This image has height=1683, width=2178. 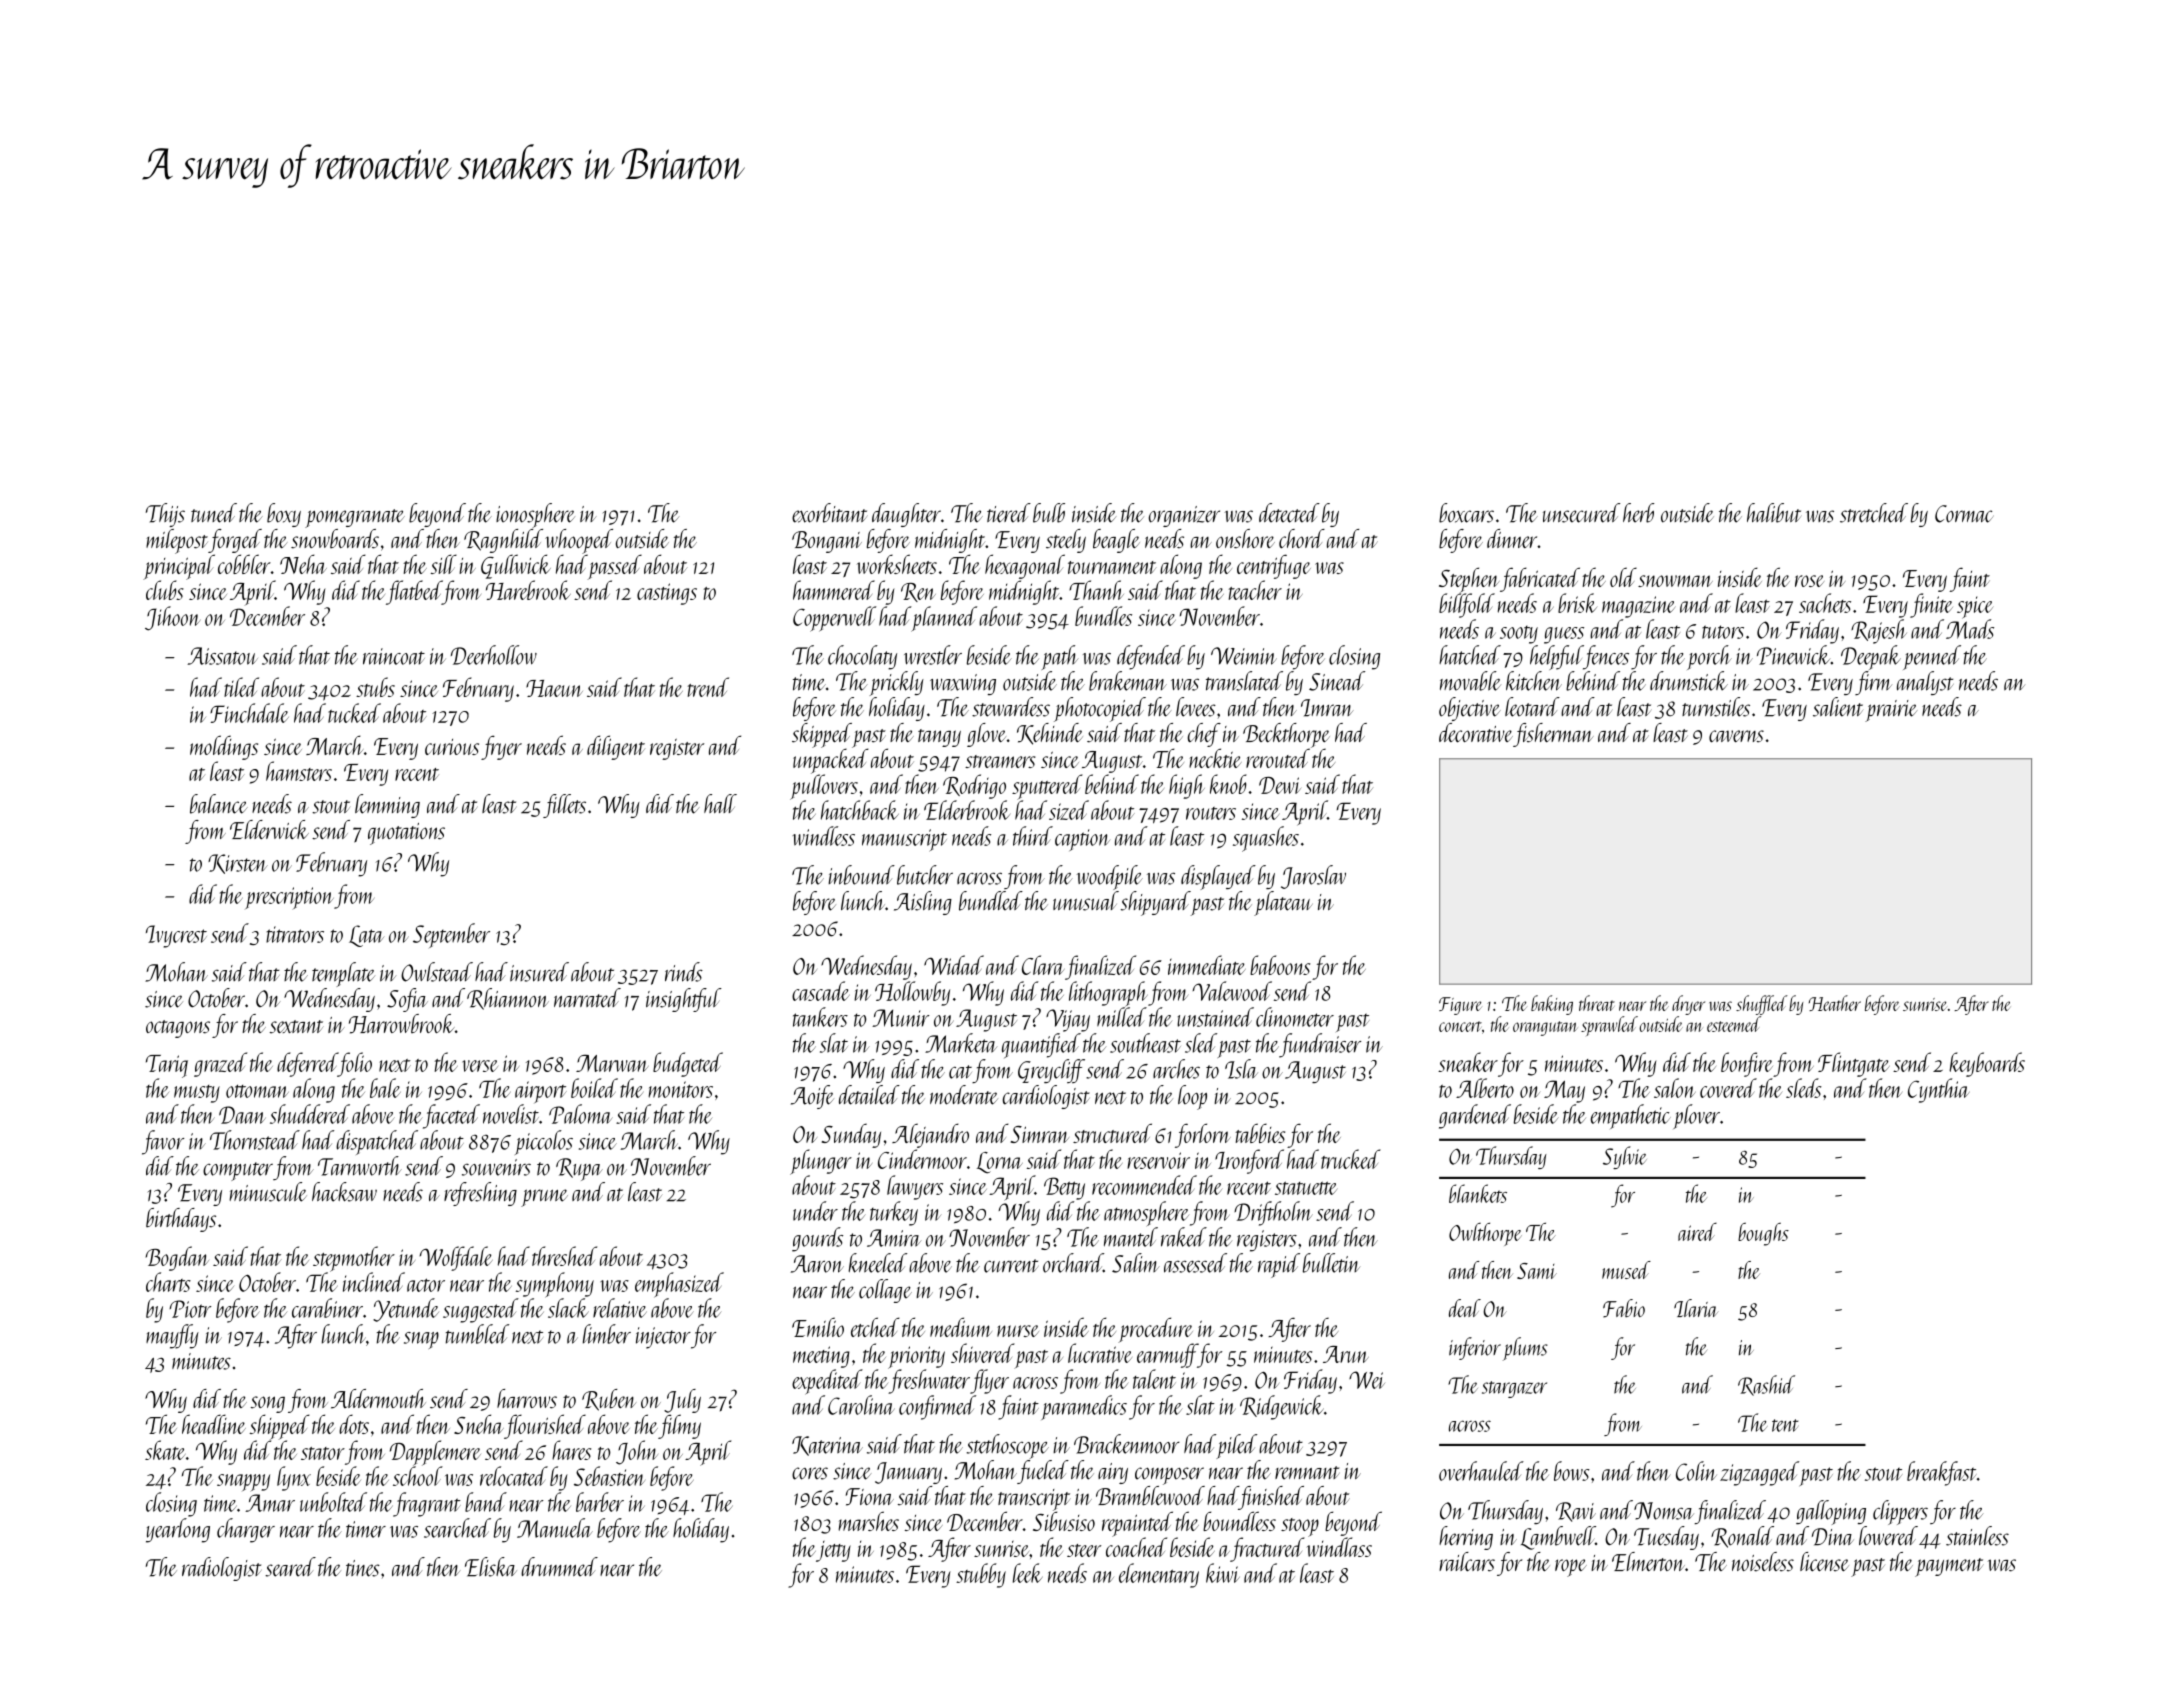 I want to click on bulb, so click(x=1049, y=513).
